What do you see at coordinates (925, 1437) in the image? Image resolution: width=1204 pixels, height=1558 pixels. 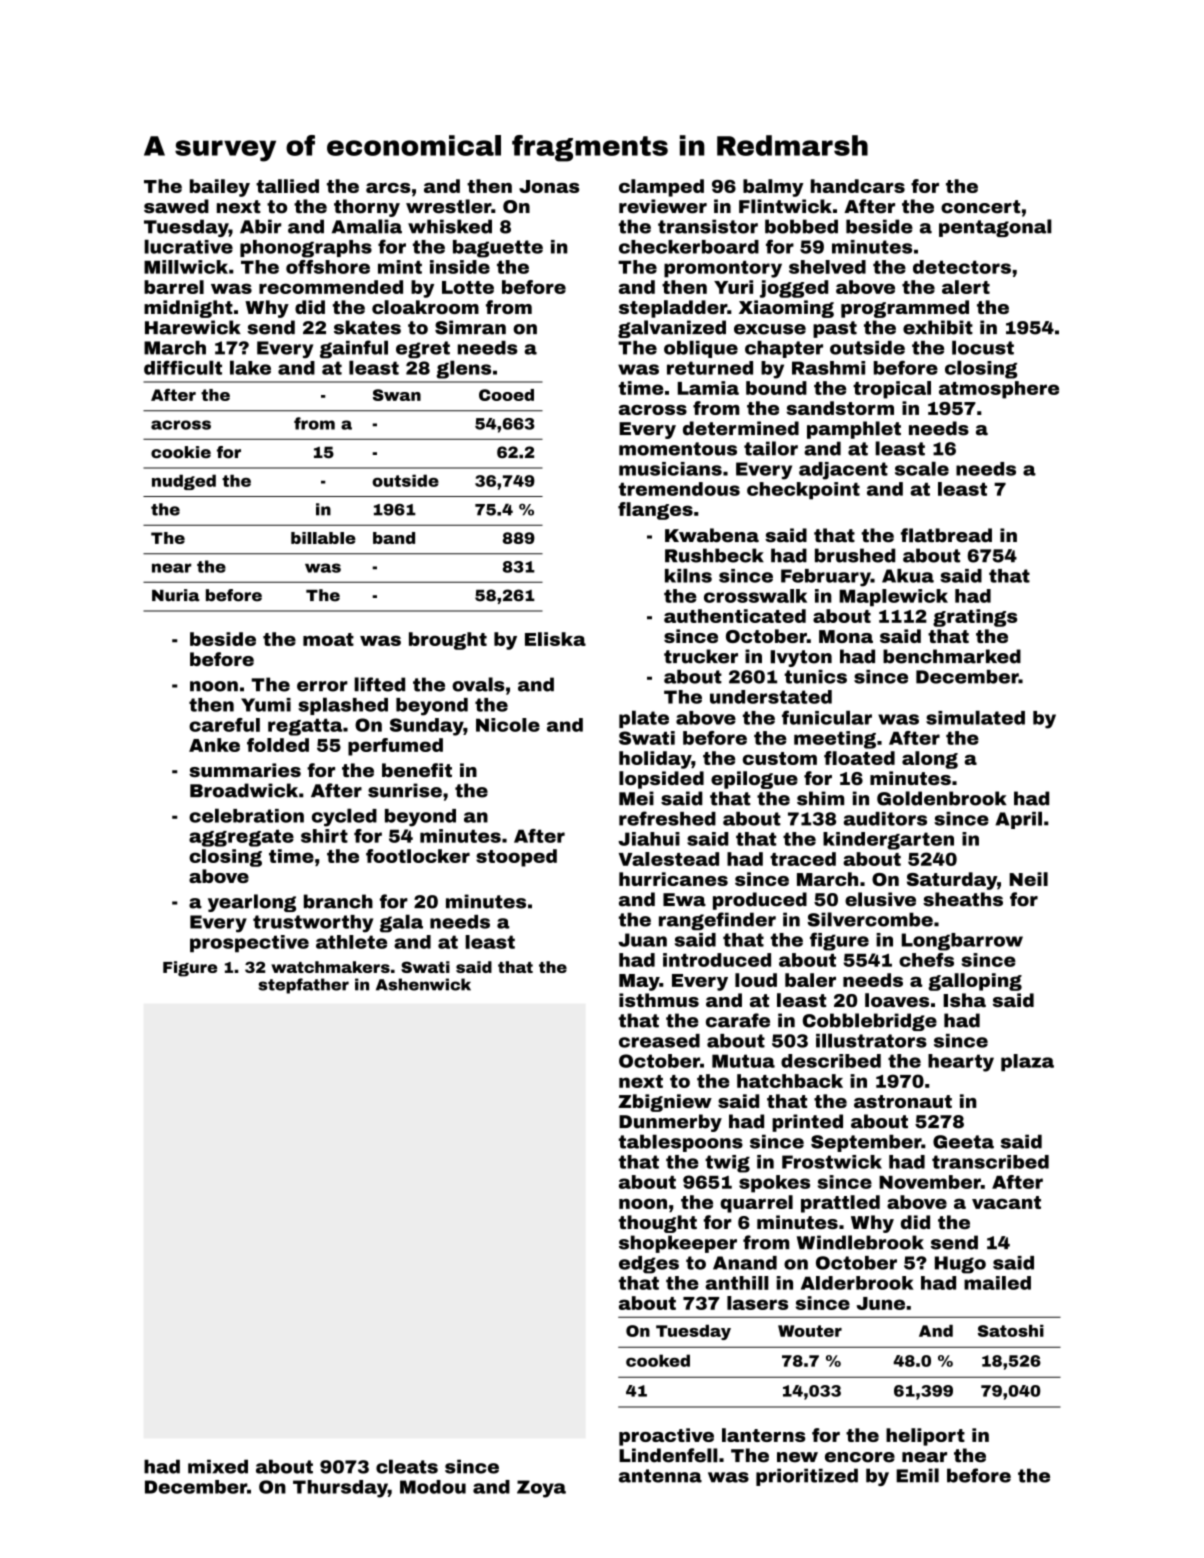 I see `heliport` at bounding box center [925, 1437].
